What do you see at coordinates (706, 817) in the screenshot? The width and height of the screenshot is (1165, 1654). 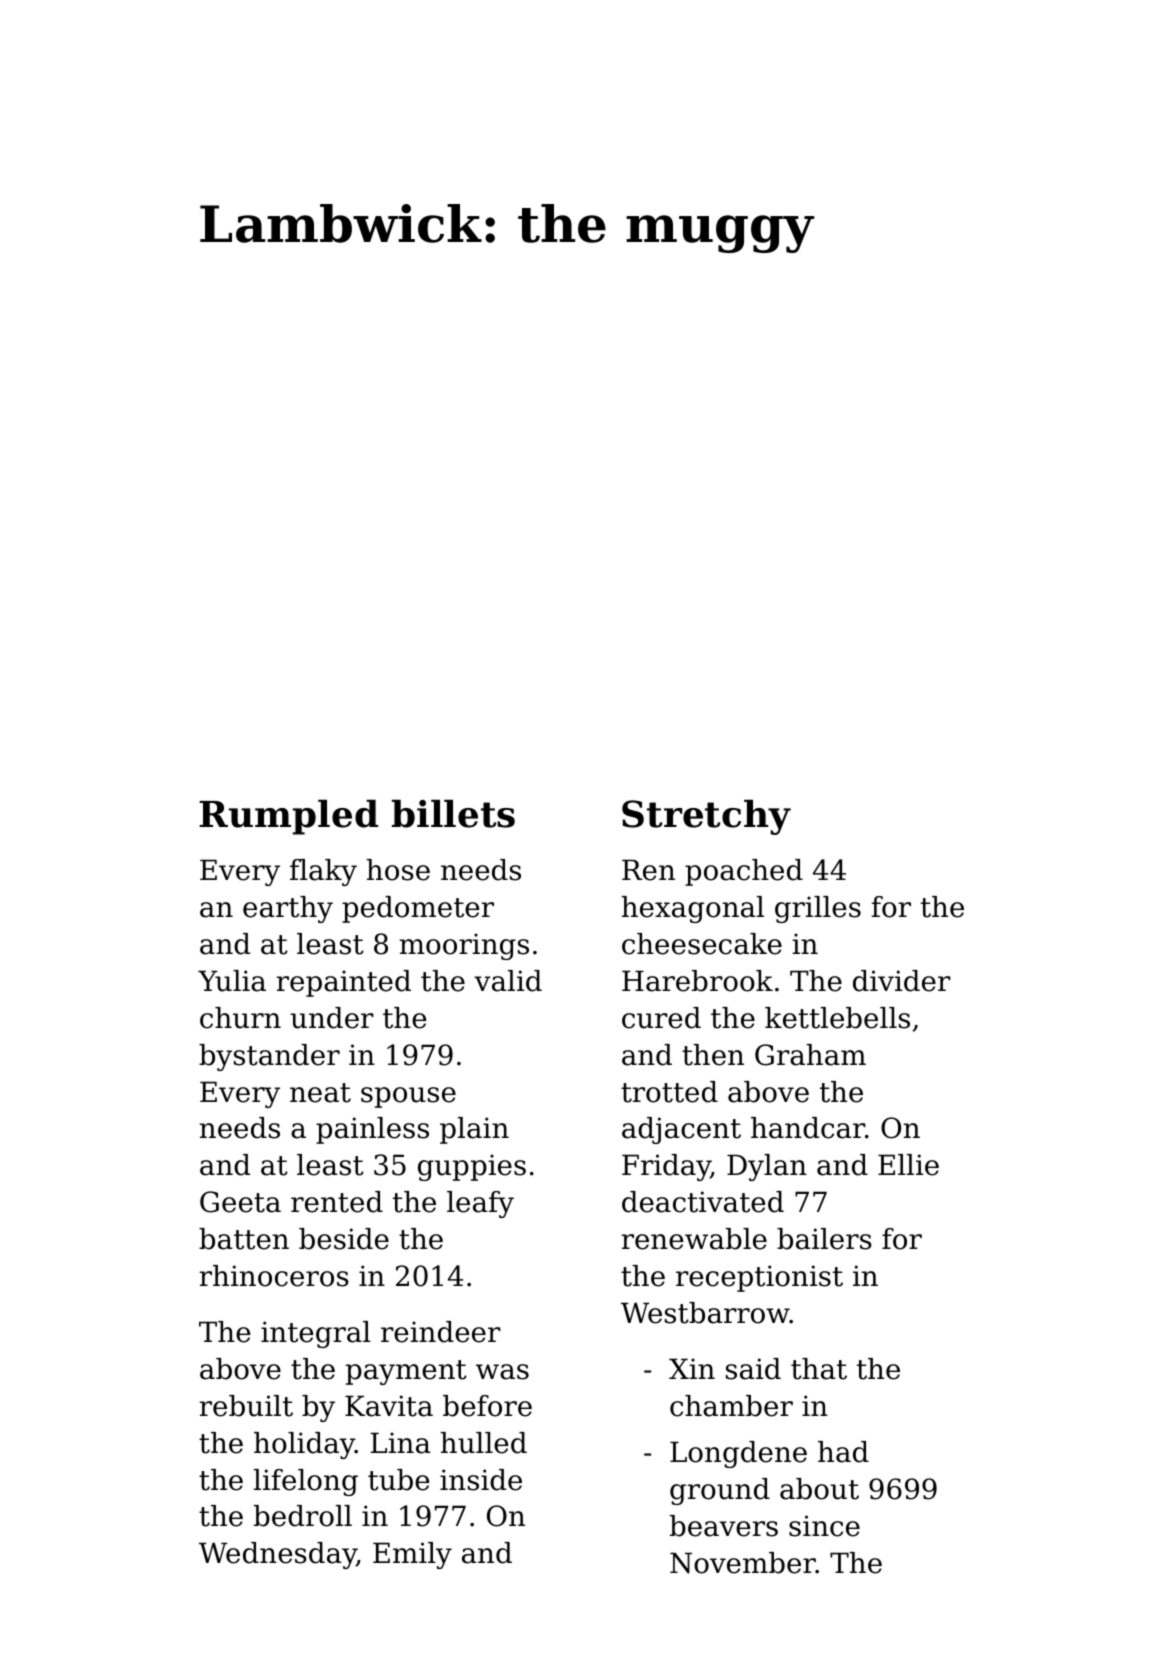 I see `Stretchy` at bounding box center [706, 817].
